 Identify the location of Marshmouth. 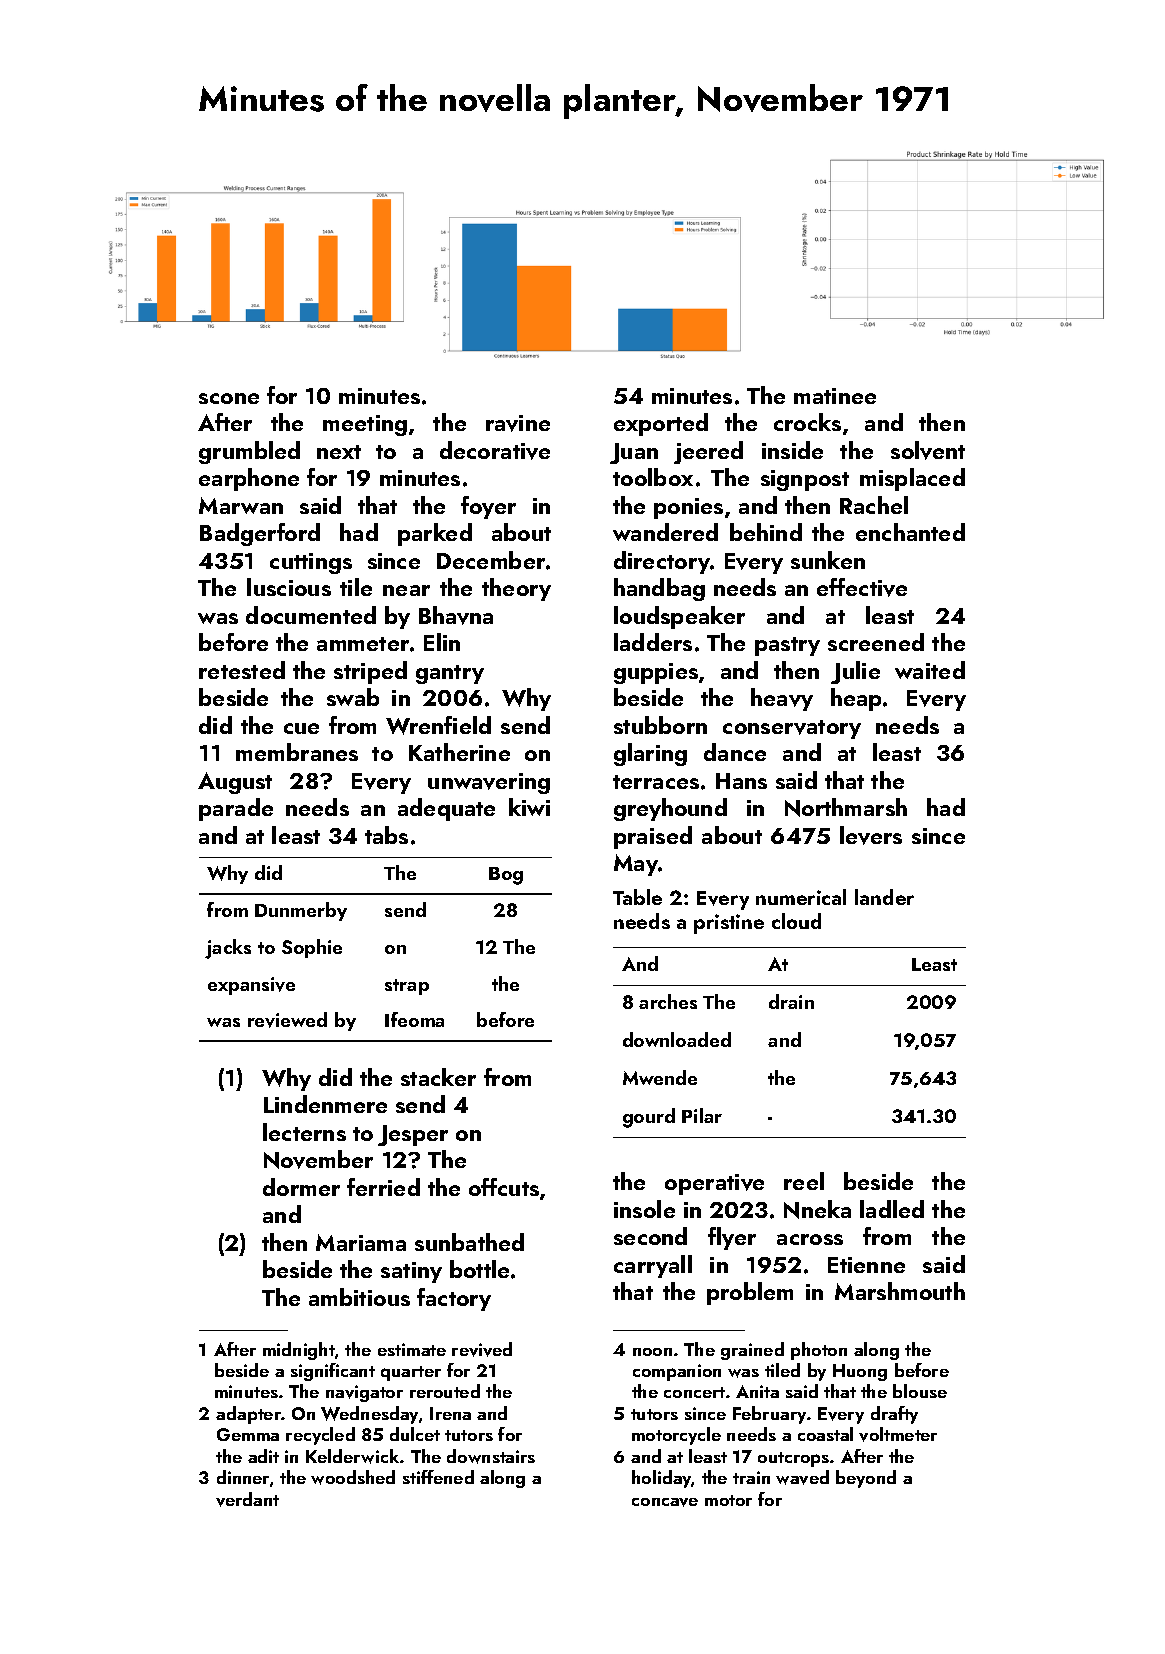
(900, 1291).
